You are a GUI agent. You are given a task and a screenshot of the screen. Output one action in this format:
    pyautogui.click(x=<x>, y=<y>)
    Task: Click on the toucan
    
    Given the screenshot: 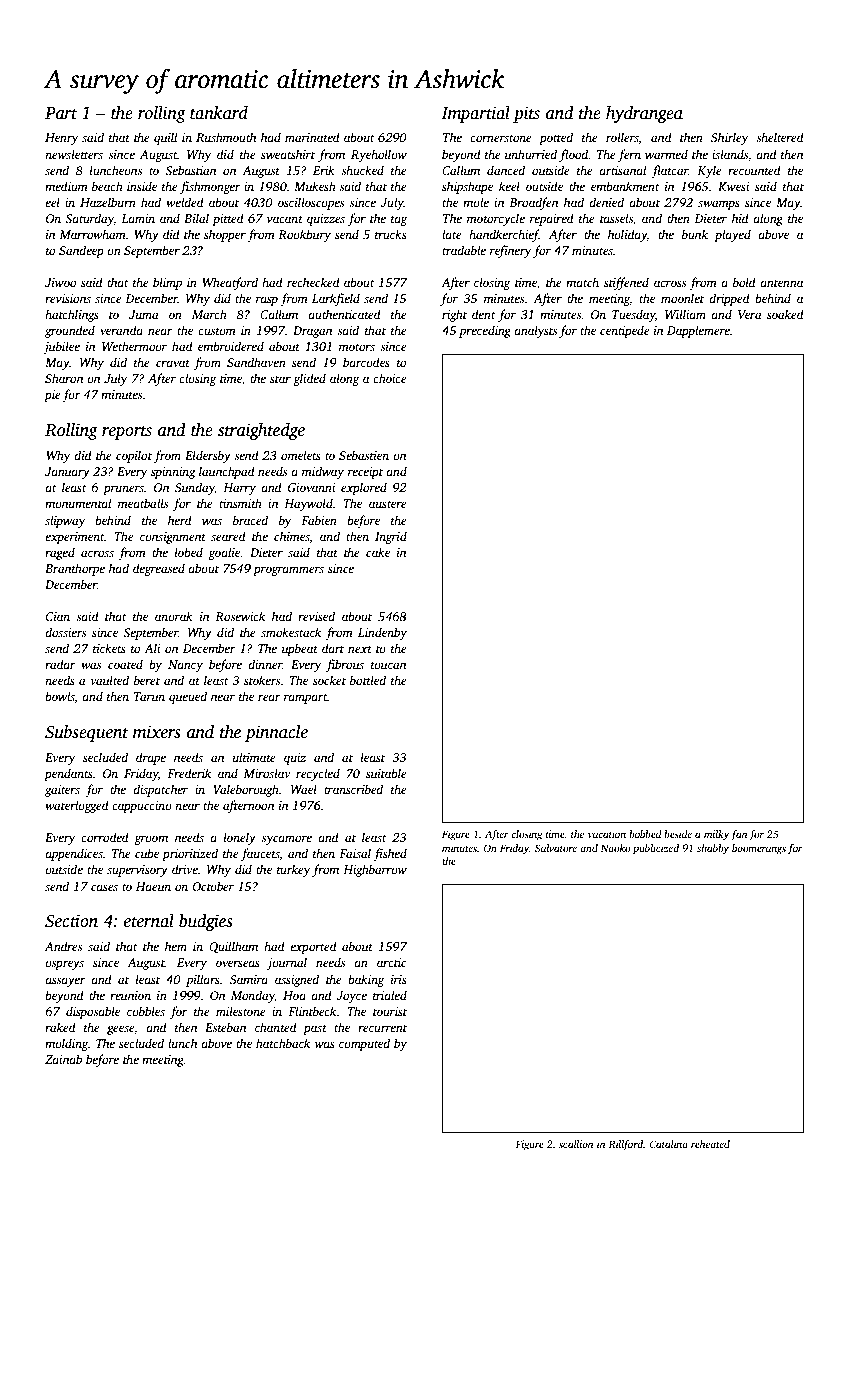 What is the action you would take?
    pyautogui.click(x=388, y=665)
